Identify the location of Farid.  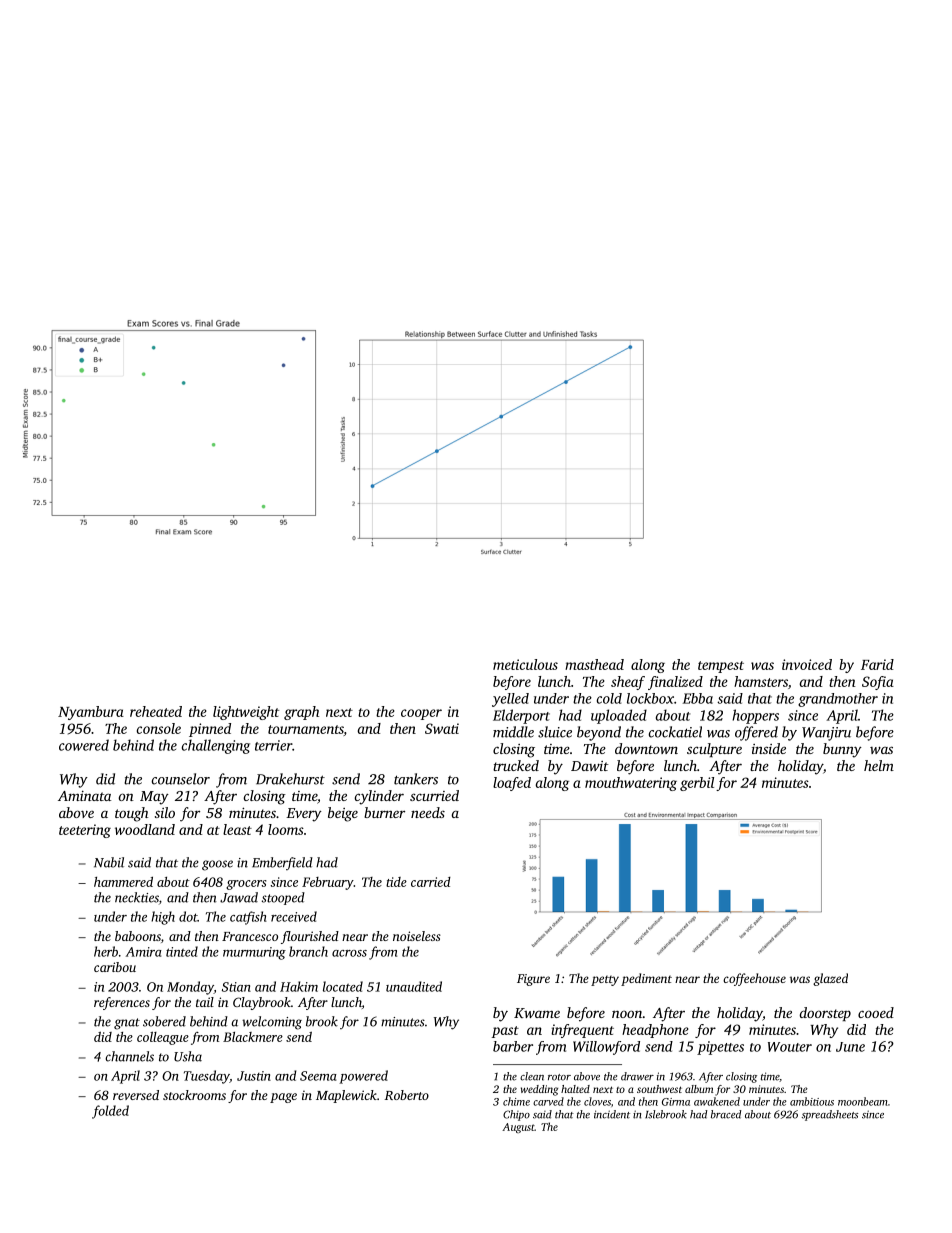
(877, 664).
